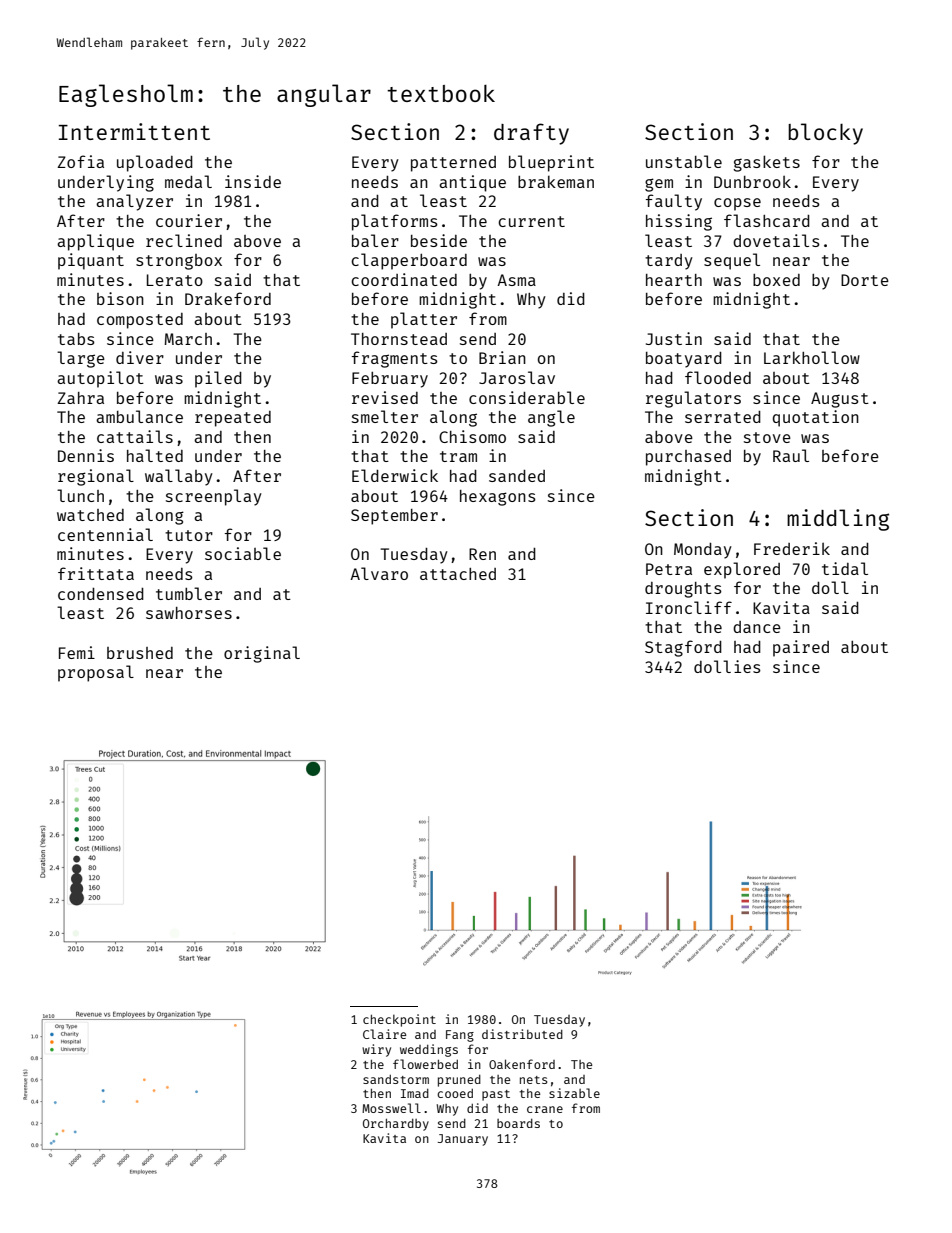 The image size is (952, 1233). Describe the element at coordinates (376, 1050) in the screenshot. I see `wiry` at that location.
